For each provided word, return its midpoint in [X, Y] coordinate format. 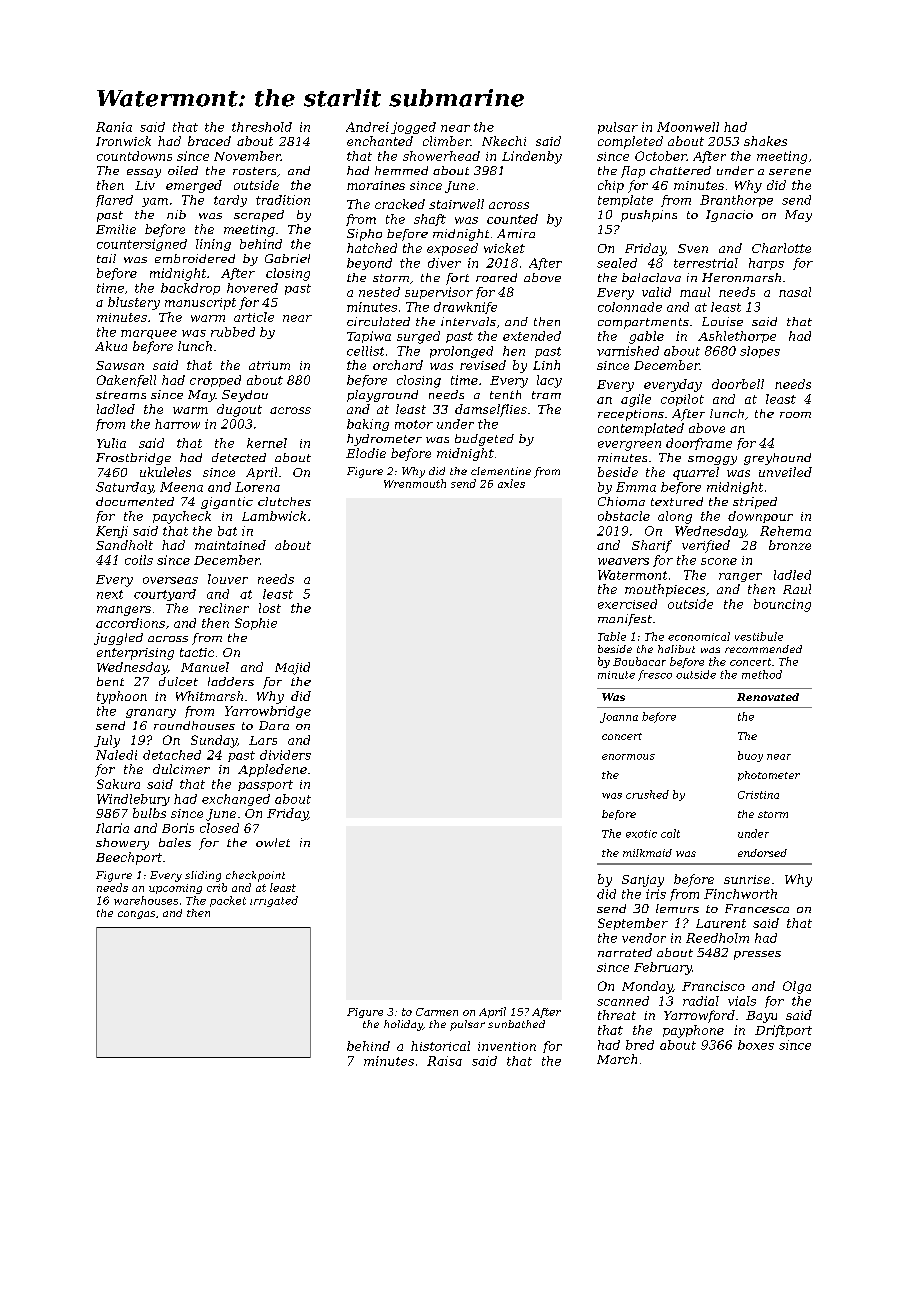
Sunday [214, 741]
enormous [628, 757]
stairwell [456, 204]
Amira [516, 233]
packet [228, 901]
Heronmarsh [741, 277]
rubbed [233, 332]
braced [209, 141]
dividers [285, 755]
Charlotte [781, 248]
